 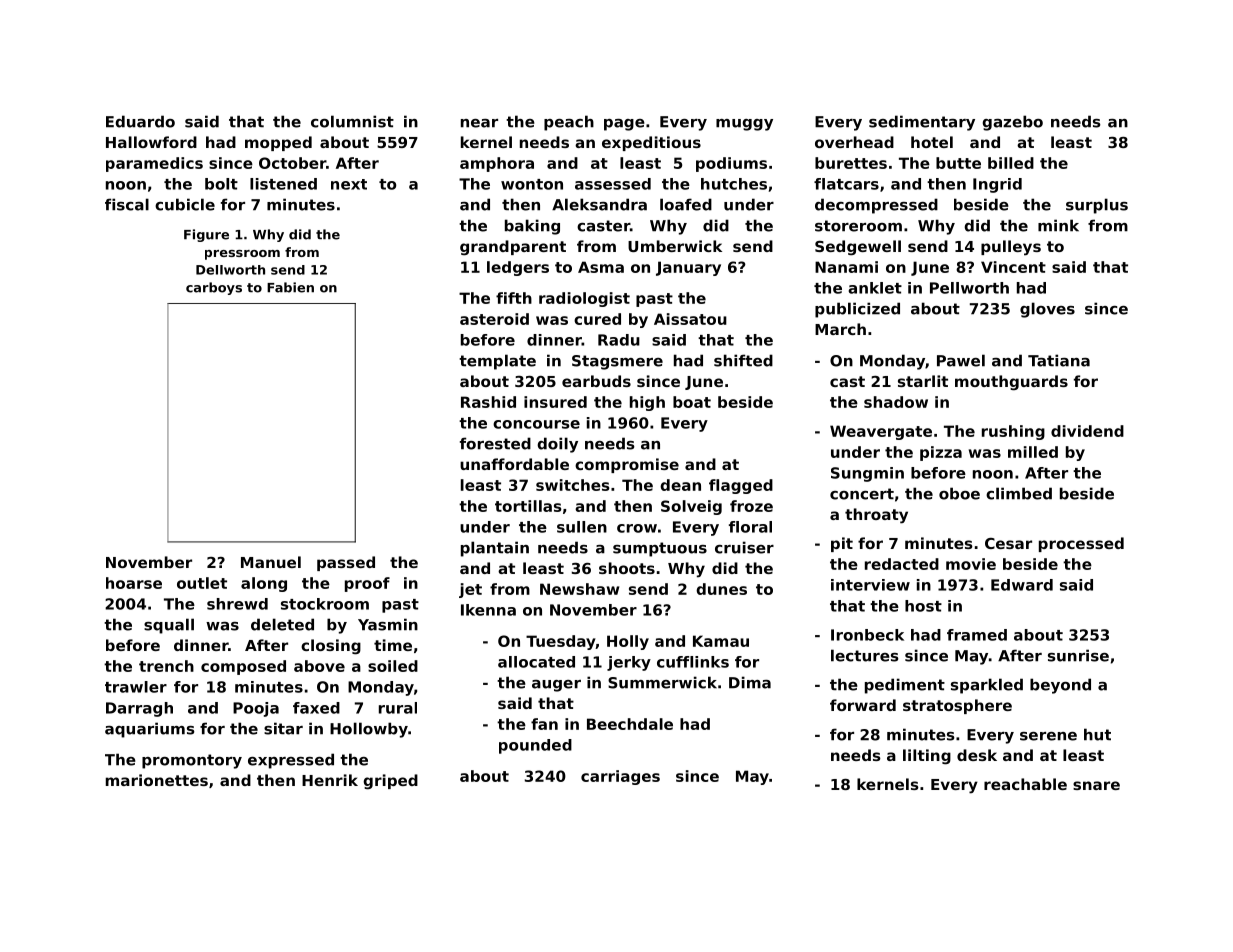 What do you see at coordinates (750, 682) in the image?
I see `Dima` at bounding box center [750, 682].
